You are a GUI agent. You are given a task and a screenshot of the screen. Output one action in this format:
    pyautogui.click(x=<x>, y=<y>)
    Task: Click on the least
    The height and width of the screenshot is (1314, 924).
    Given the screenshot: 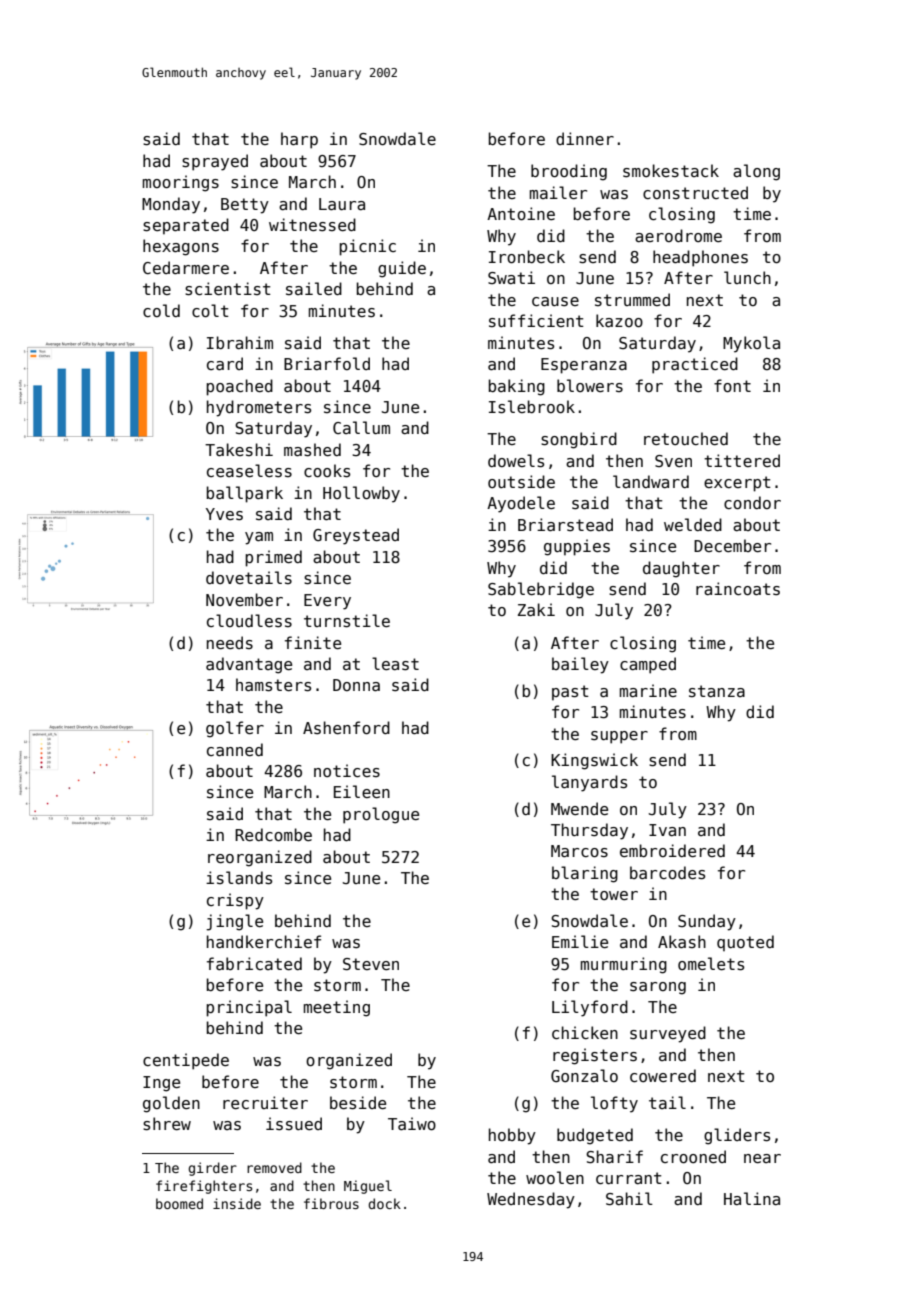 What is the action you would take?
    pyautogui.click(x=395, y=664)
